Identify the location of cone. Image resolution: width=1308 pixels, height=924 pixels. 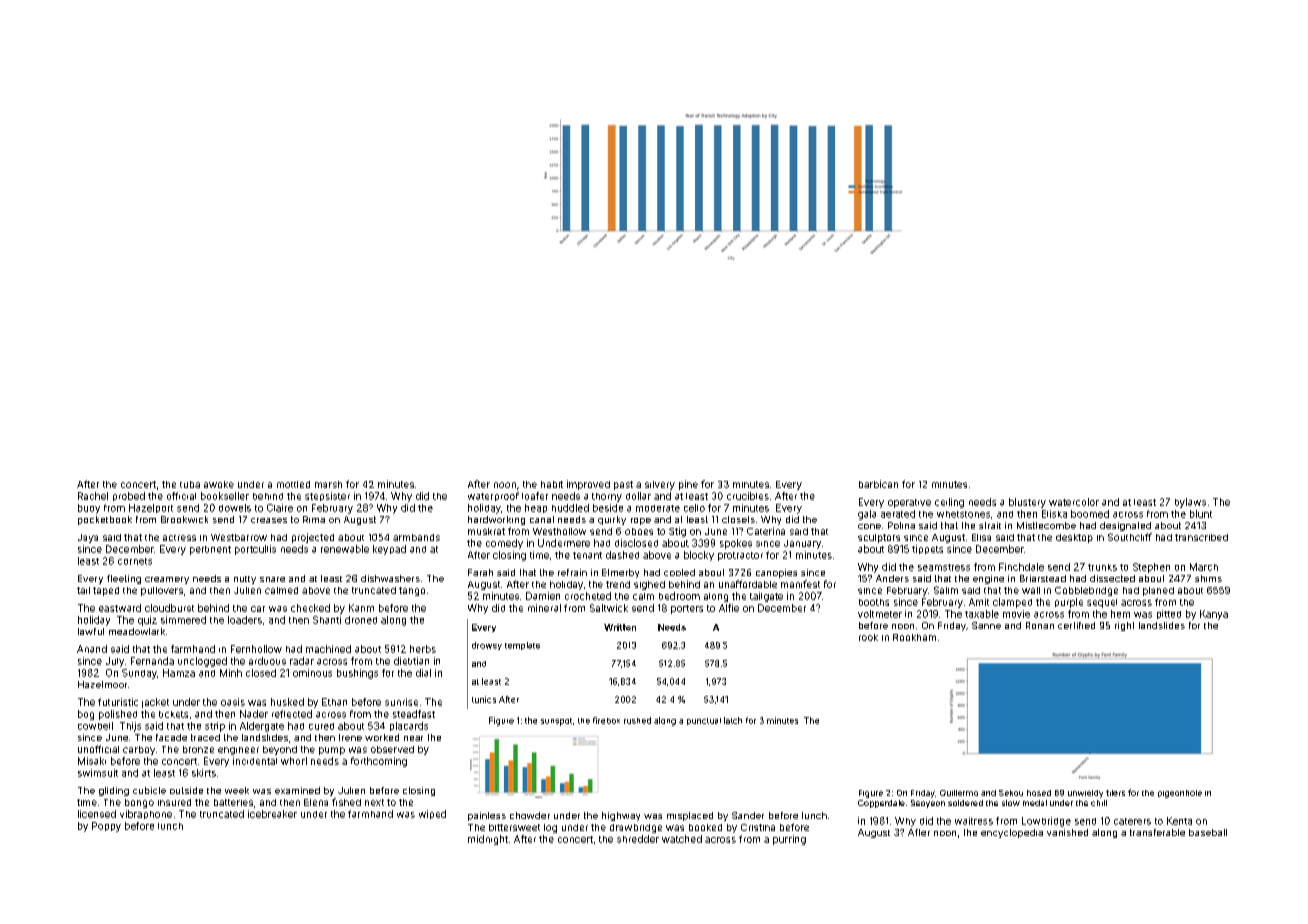
(869, 526).
